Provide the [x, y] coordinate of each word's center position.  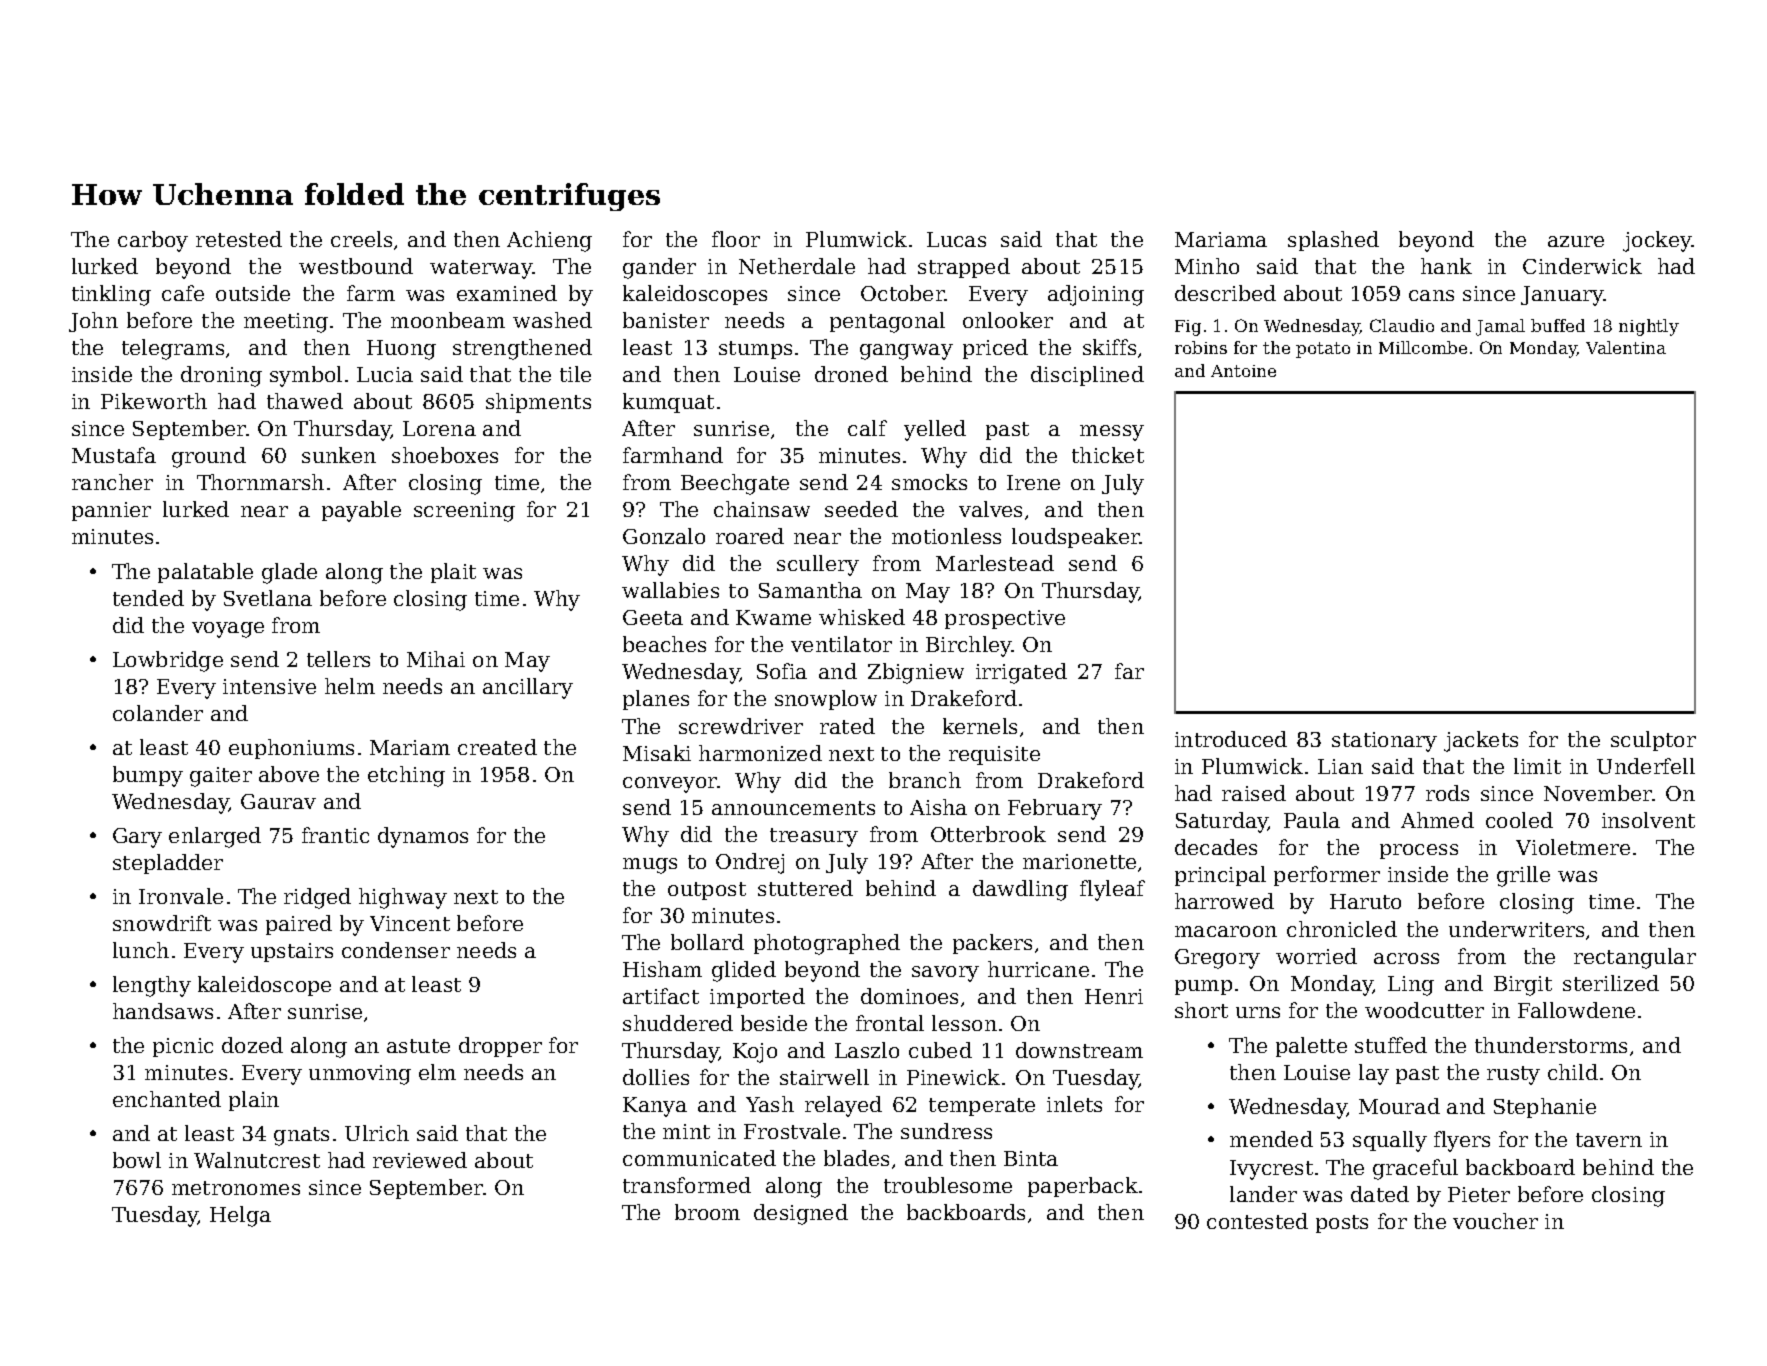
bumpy [148, 776]
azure [1576, 241]
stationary [1384, 742]
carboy [153, 241]
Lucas [956, 239]
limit [1537, 766]
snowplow [826, 700]
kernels [980, 726]
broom [707, 1212]
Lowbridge [168, 661]
